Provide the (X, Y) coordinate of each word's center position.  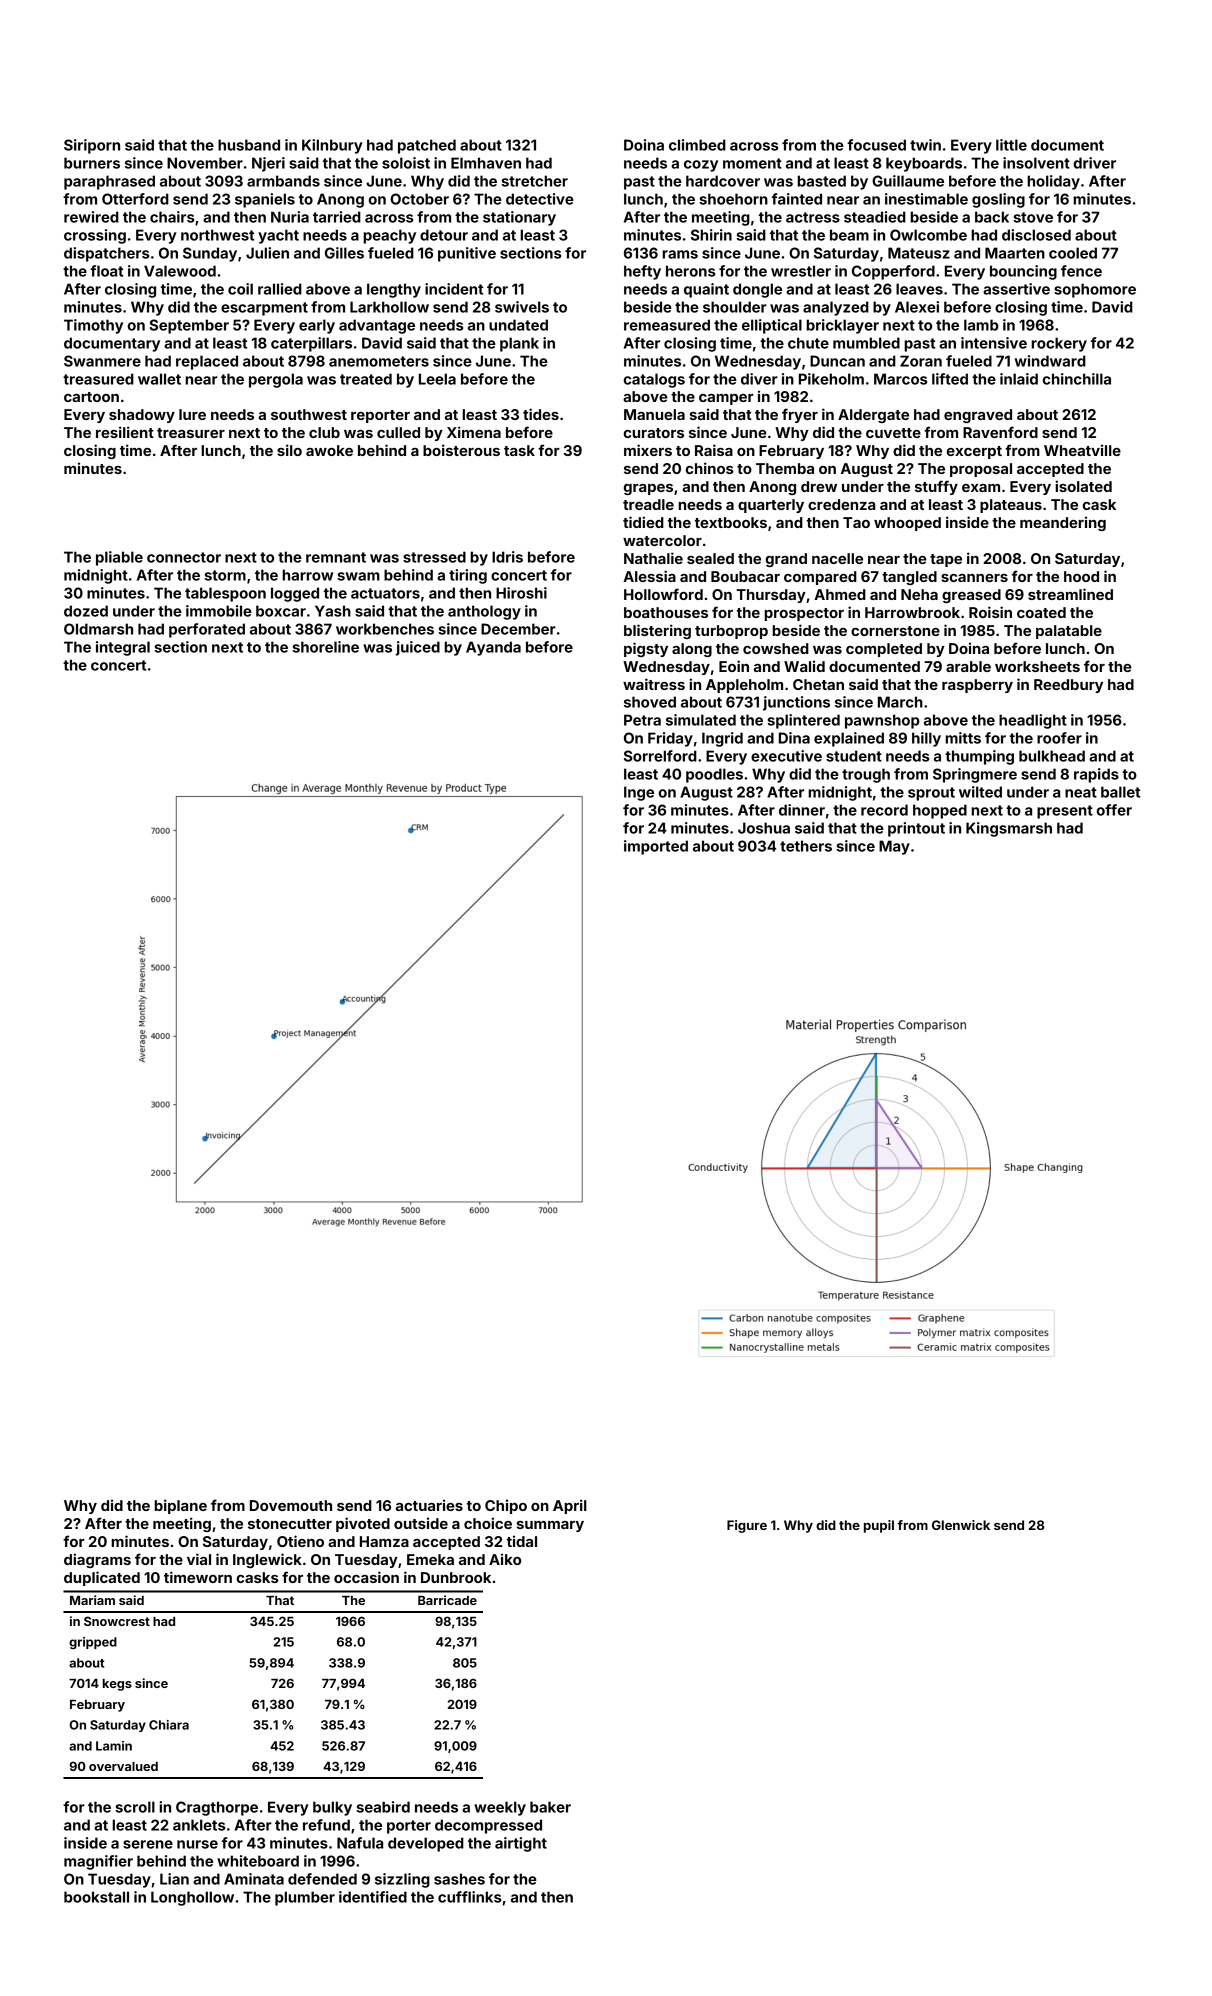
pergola (276, 380)
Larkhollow (389, 307)
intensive (994, 343)
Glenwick (961, 1525)
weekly (500, 1808)
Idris (507, 557)
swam (358, 576)
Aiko (505, 1559)
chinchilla (1076, 379)
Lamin (114, 1746)
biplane (180, 1506)
